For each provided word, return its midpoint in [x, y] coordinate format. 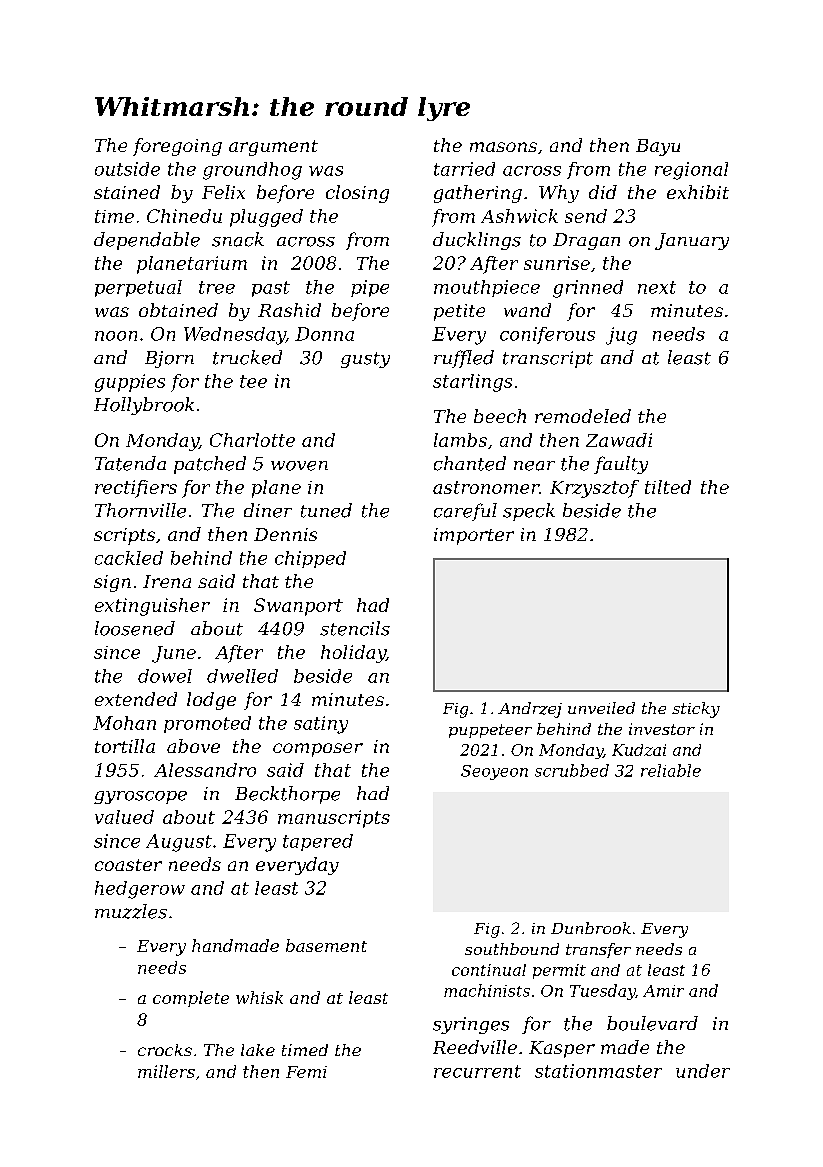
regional [691, 171]
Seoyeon [494, 772]
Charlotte [252, 440]
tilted [668, 487]
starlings [472, 383]
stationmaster [598, 1071]
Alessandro [205, 770]
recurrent [477, 1071]
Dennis [285, 534]
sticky [696, 710]
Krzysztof [594, 489]
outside [127, 169]
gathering [478, 194]
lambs [460, 440]
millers [166, 1071]
